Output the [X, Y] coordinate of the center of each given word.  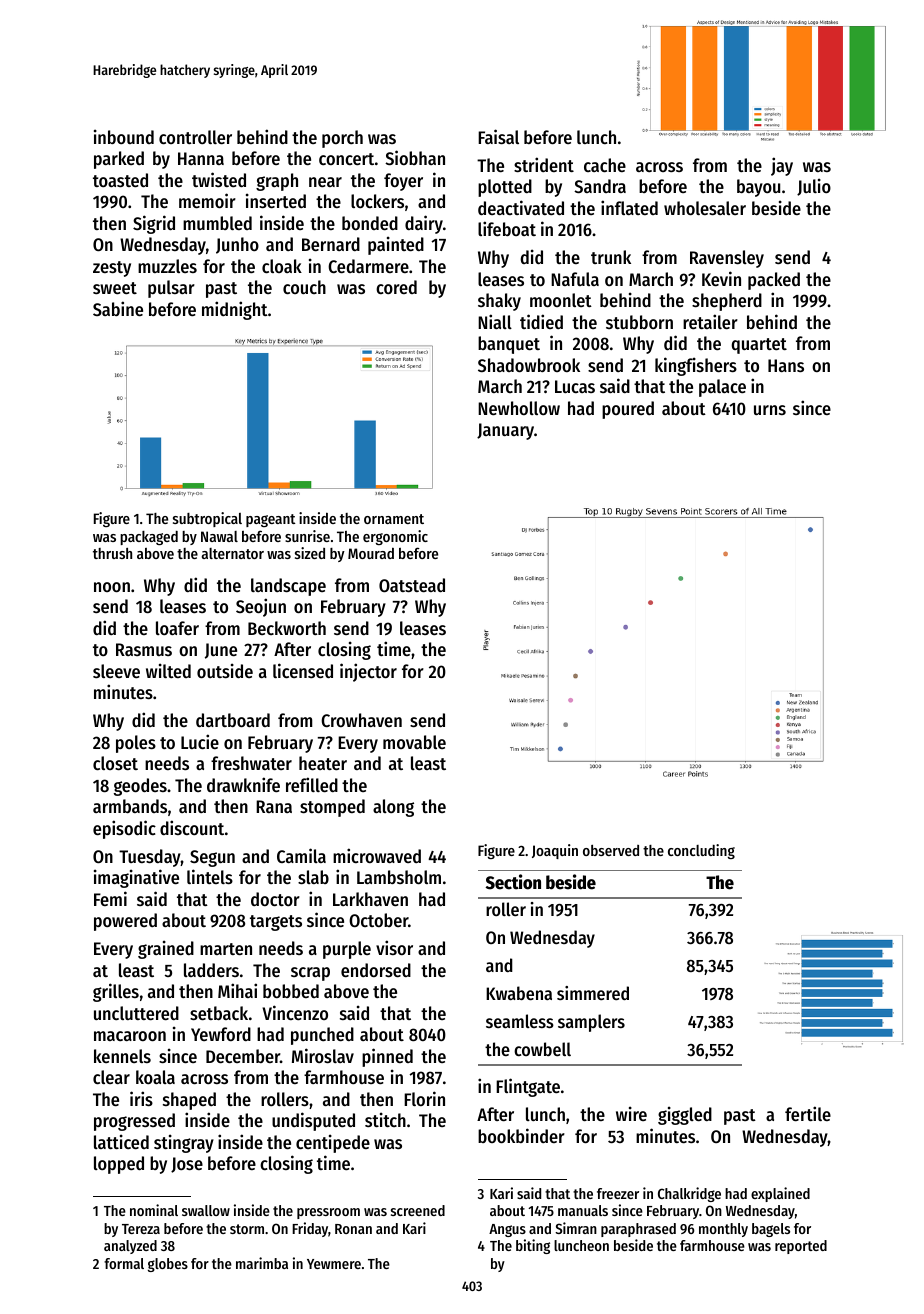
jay [782, 166]
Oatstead [412, 585]
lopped [119, 1165]
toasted [120, 180]
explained [780, 1194]
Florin [424, 1098]
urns [770, 410]
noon [112, 587]
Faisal [498, 136]
